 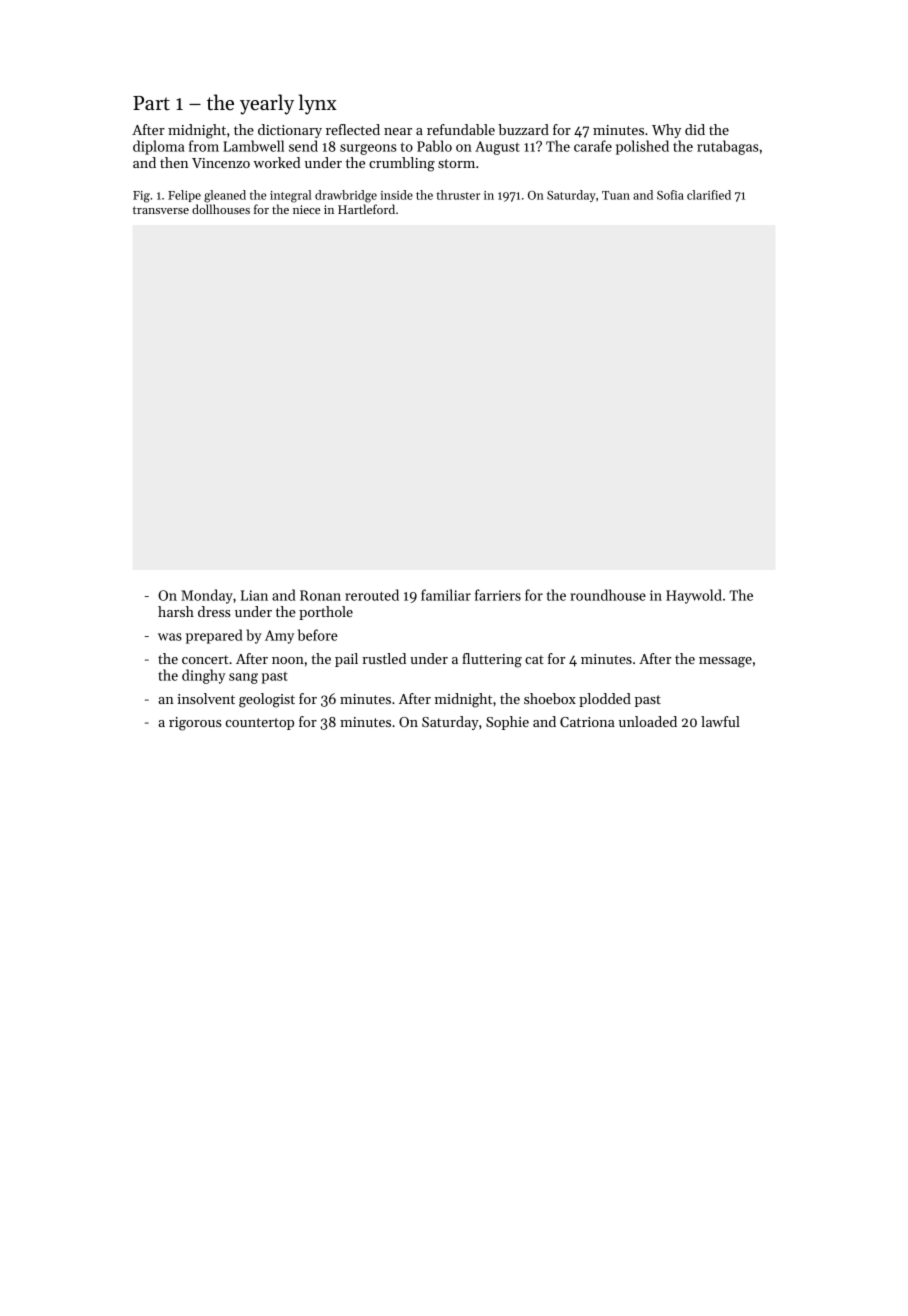 I want to click on lawful, so click(x=720, y=721).
